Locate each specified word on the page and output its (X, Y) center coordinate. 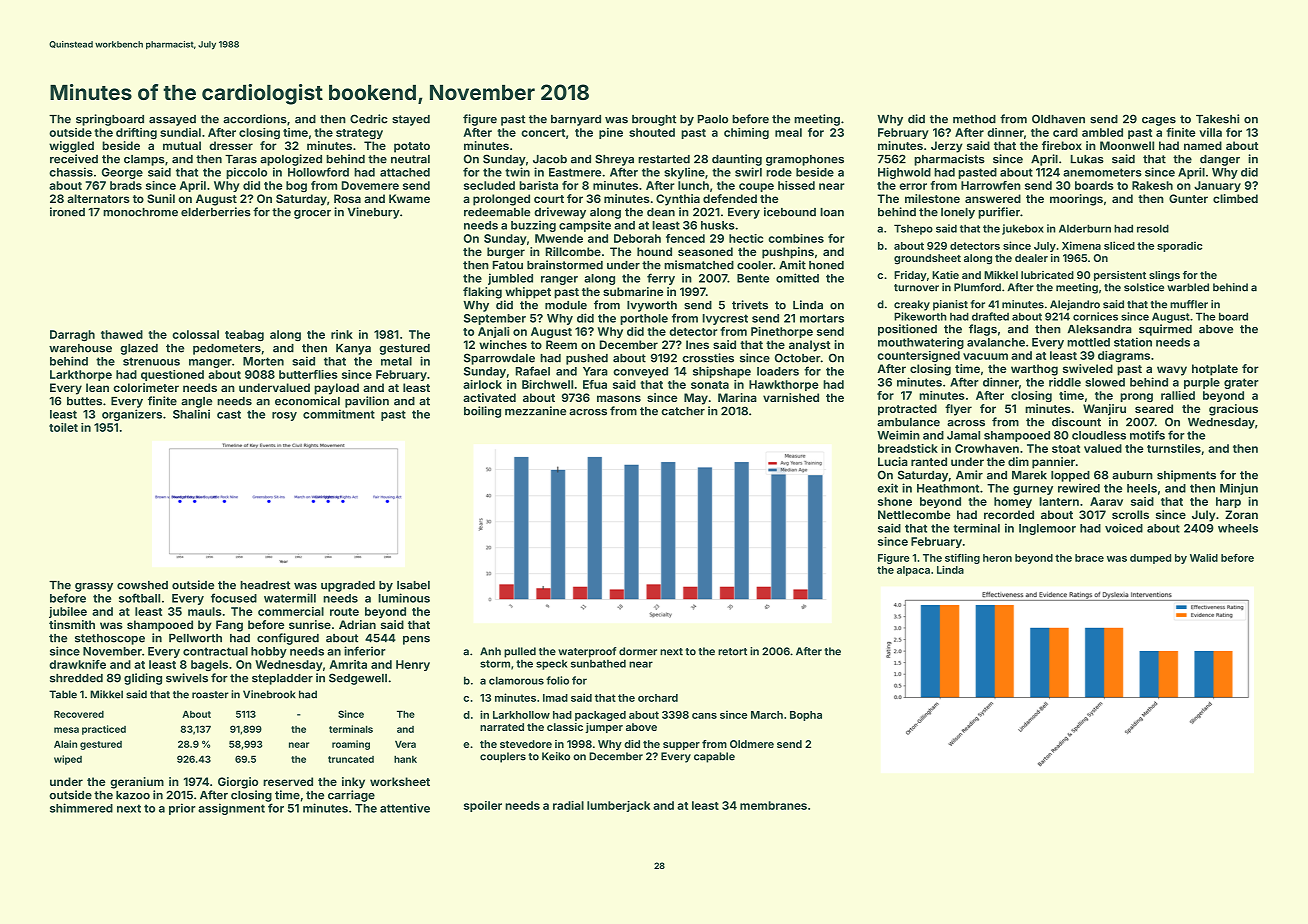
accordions (255, 119)
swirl (748, 172)
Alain (65, 744)
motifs (1147, 435)
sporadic (1179, 246)
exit (887, 488)
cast (229, 414)
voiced (1124, 528)
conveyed (640, 372)
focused (234, 598)
